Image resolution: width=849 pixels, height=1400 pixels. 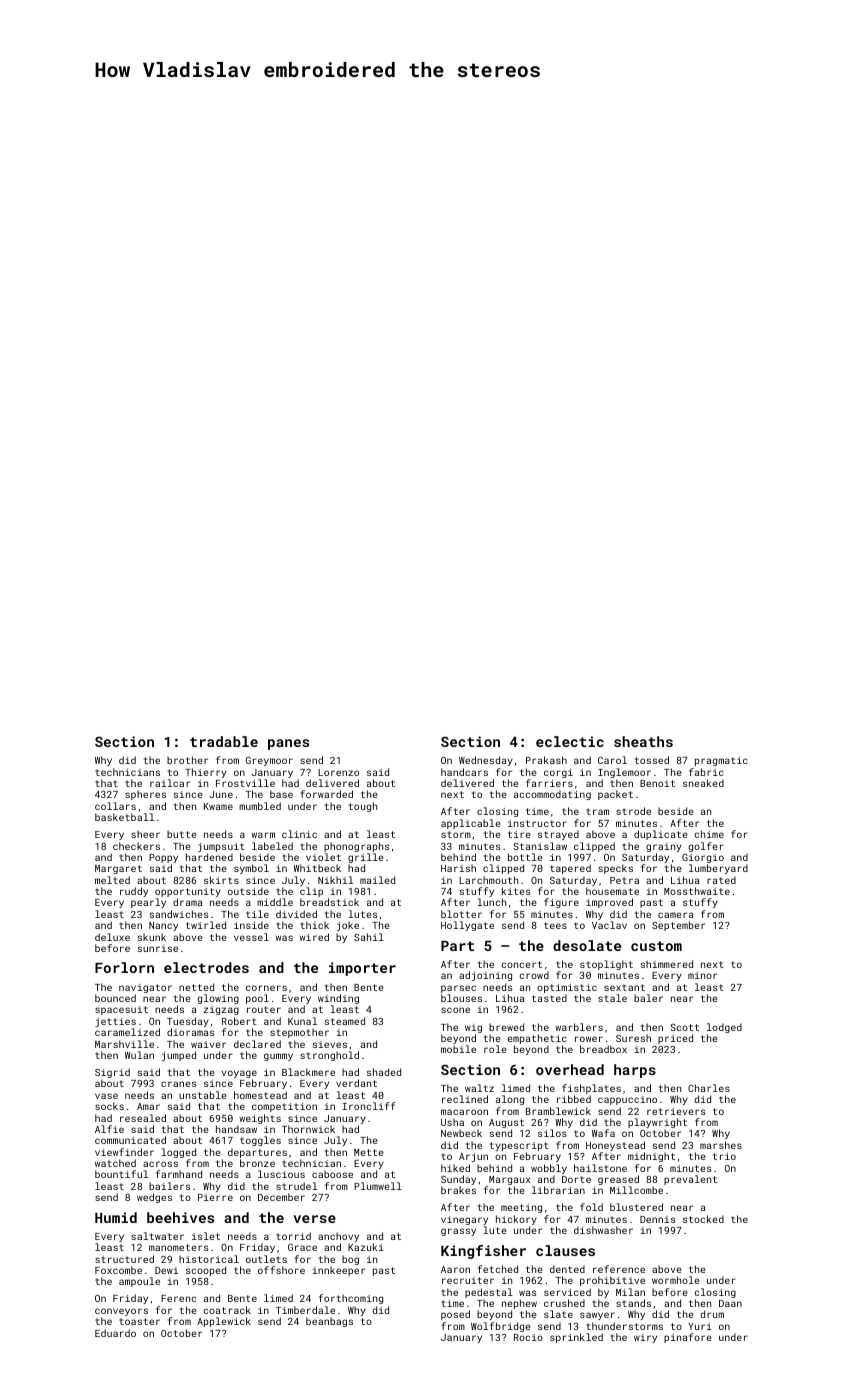 I want to click on August, so click(x=506, y=1124).
